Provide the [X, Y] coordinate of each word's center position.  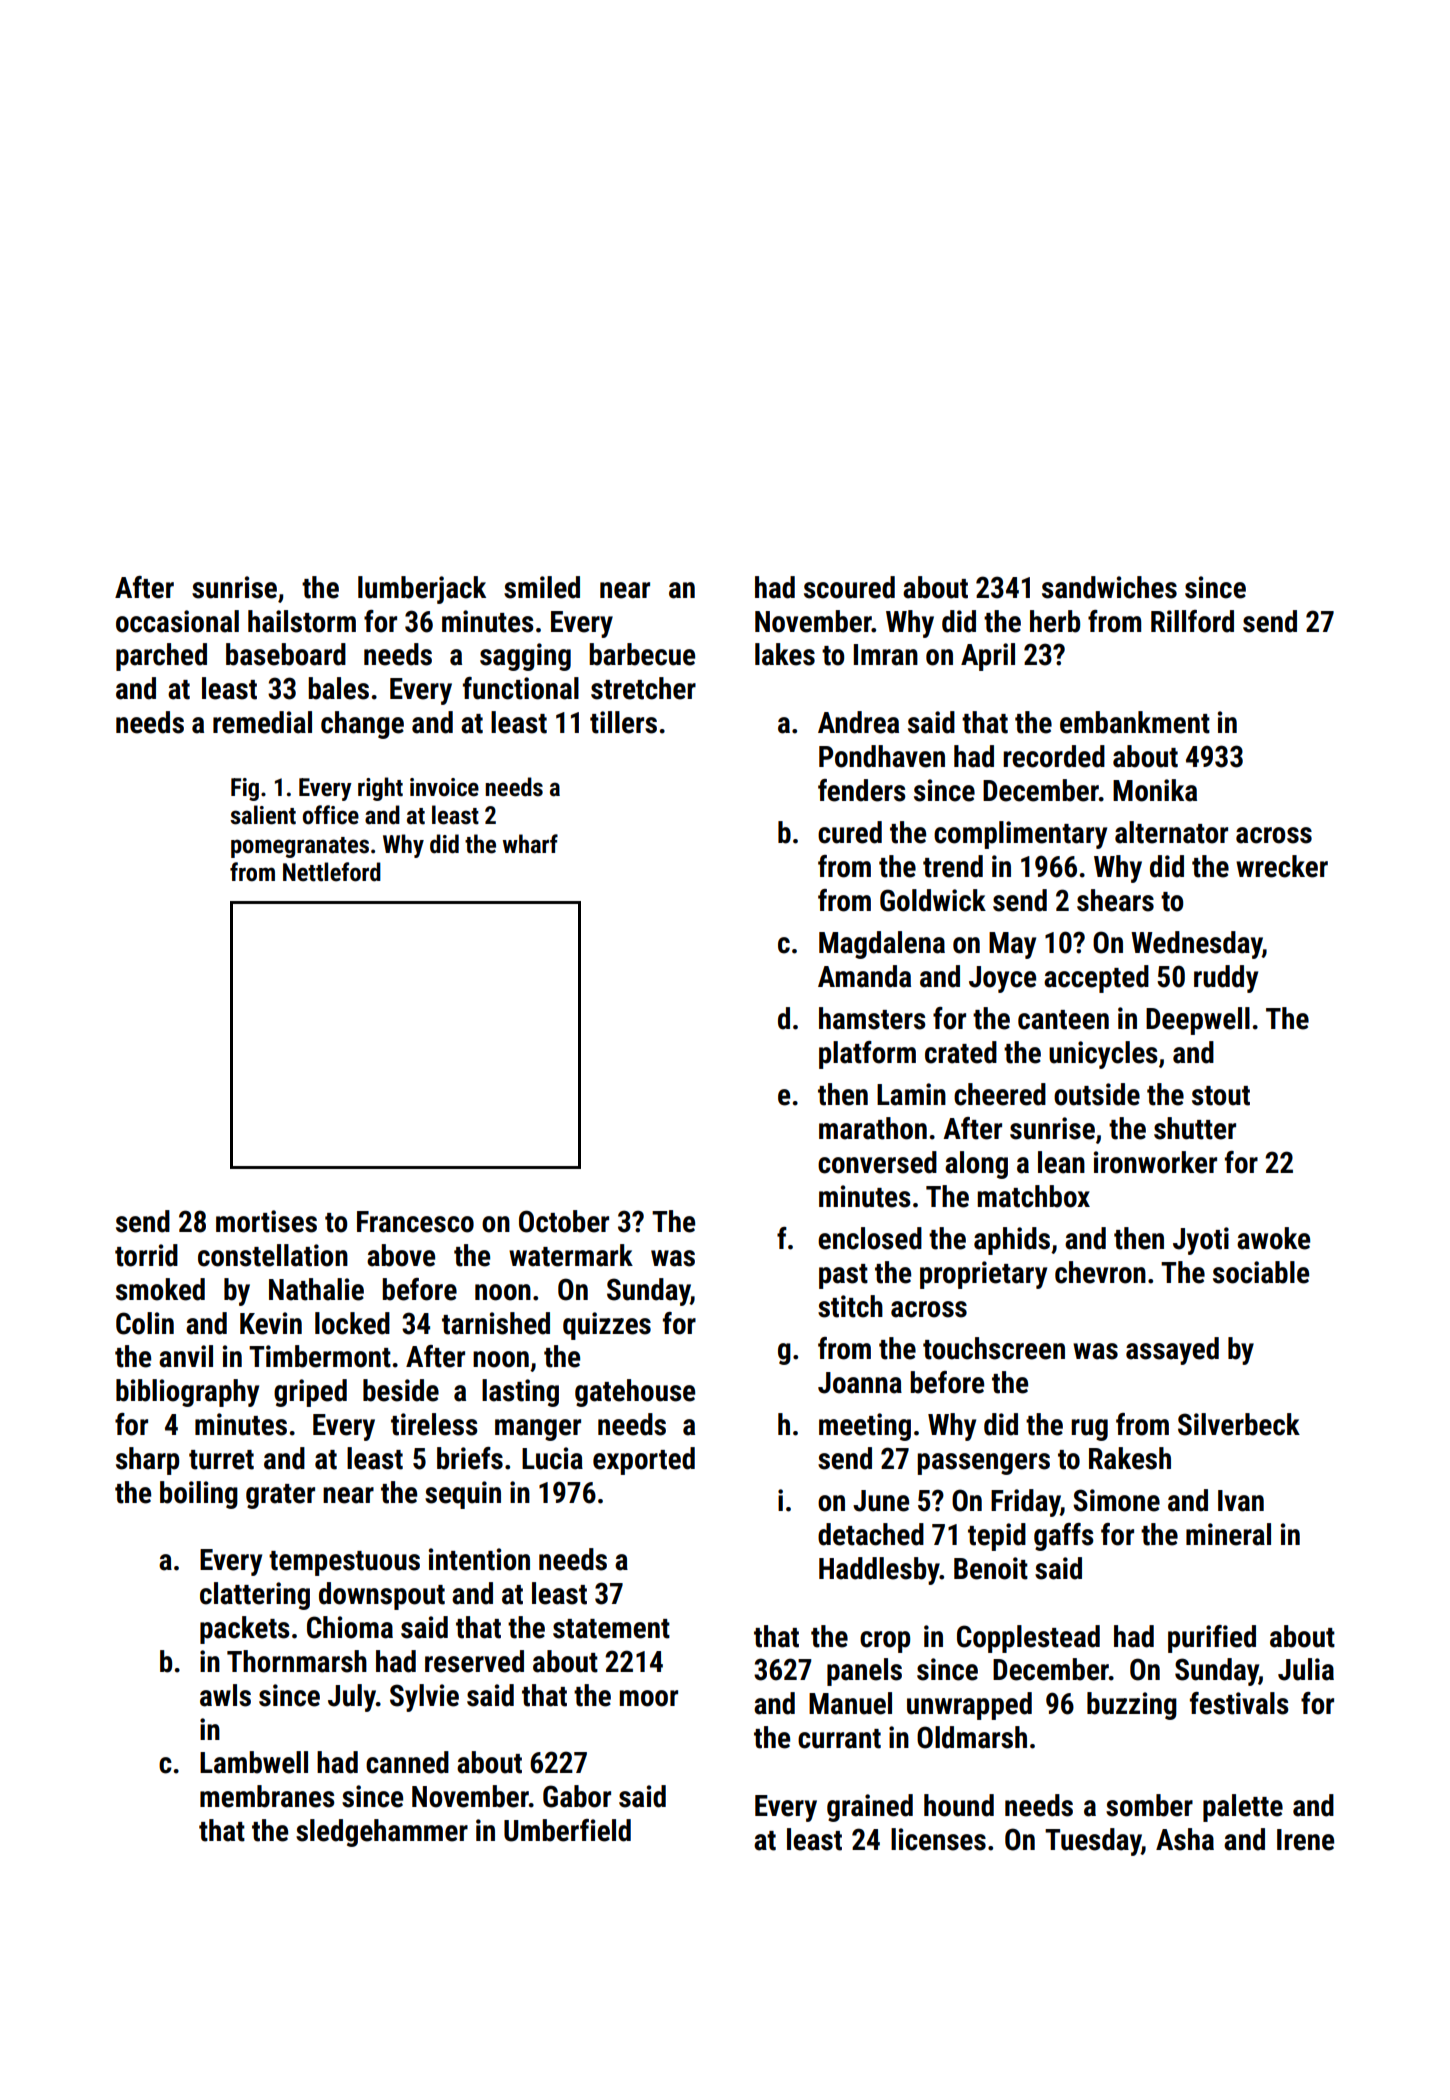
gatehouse [635, 1393]
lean [1061, 1162]
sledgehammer [382, 1833]
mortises [266, 1221]
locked [352, 1323]
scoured [849, 587]
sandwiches [1109, 587]
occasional [177, 621]
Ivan [1241, 1501]
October [564, 1221]
